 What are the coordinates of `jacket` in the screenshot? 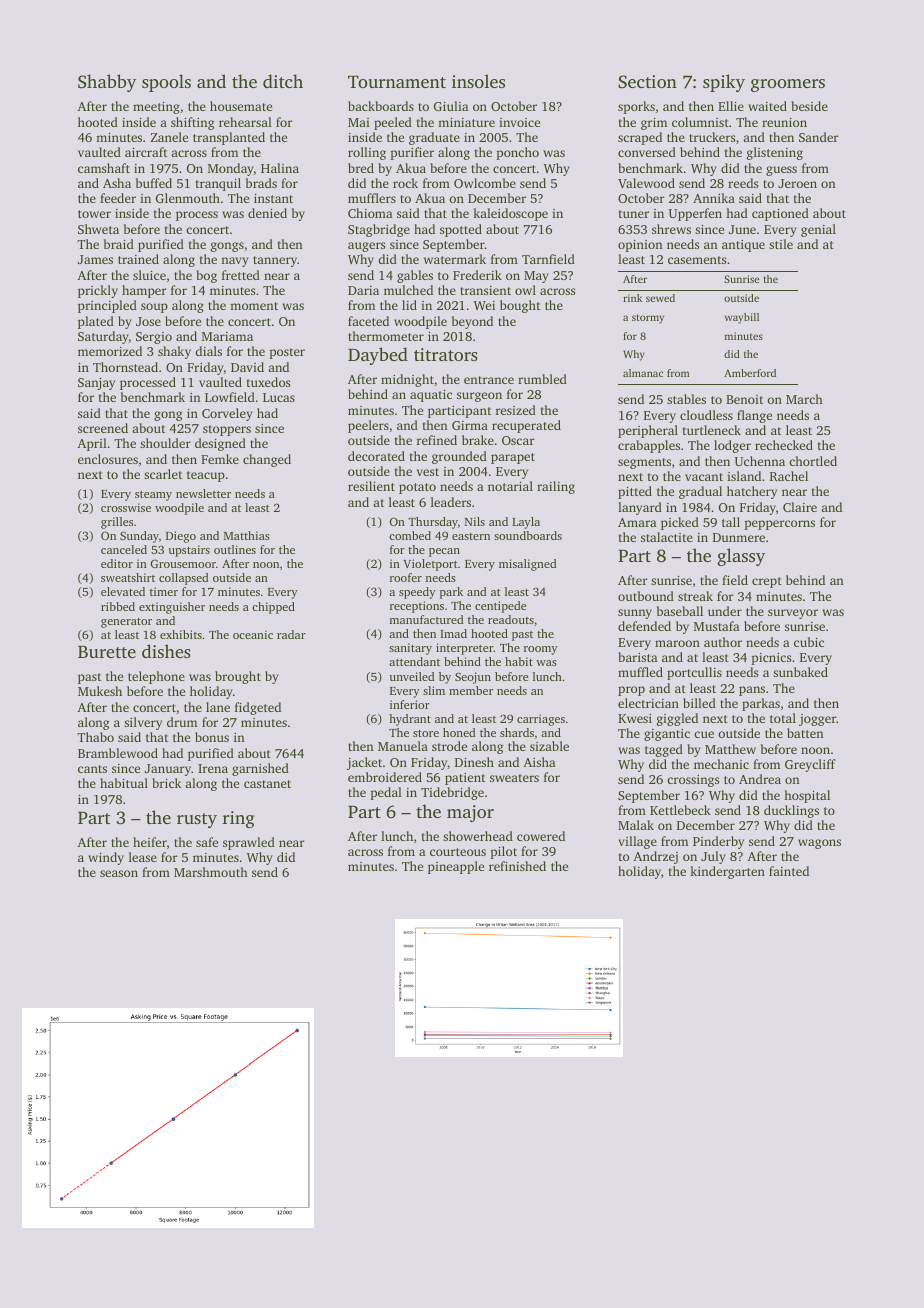 It's located at (364, 763).
